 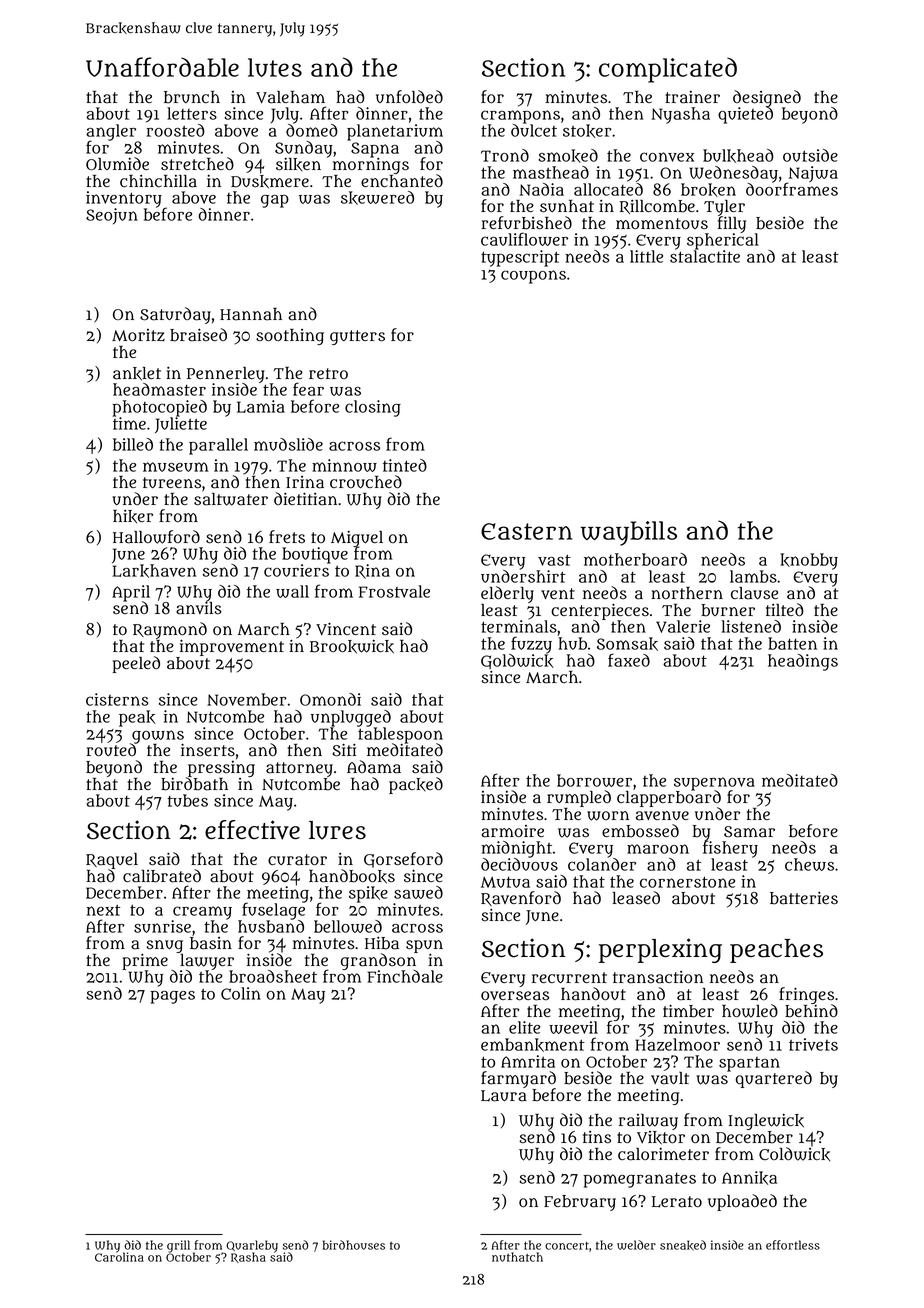 What do you see at coordinates (117, 699) in the document?
I see `cisterns` at bounding box center [117, 699].
